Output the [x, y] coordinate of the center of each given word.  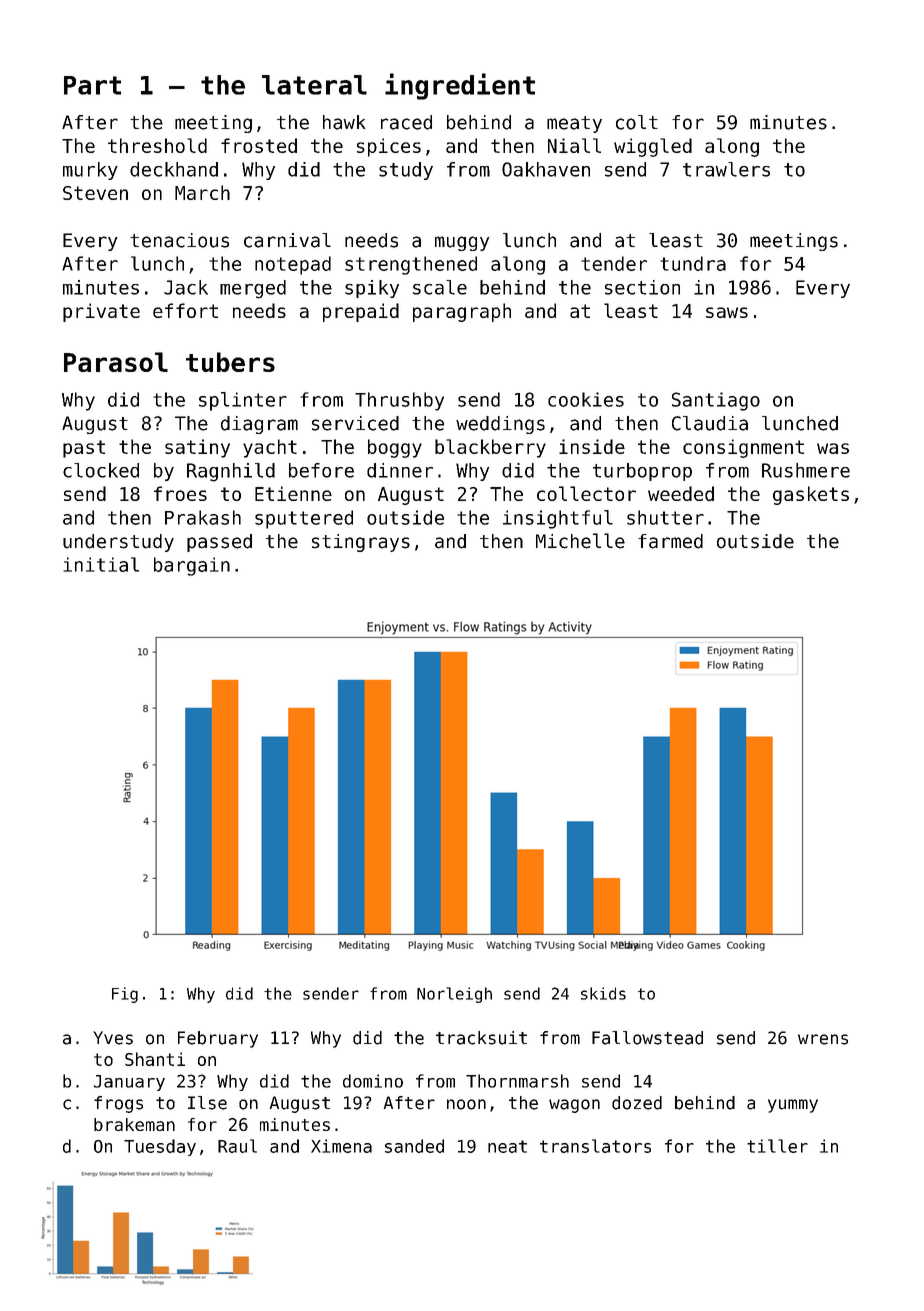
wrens [823, 1039]
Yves [113, 1038]
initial [101, 564]
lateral [314, 85]
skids [603, 993]
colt [637, 122]
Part [92, 85]
